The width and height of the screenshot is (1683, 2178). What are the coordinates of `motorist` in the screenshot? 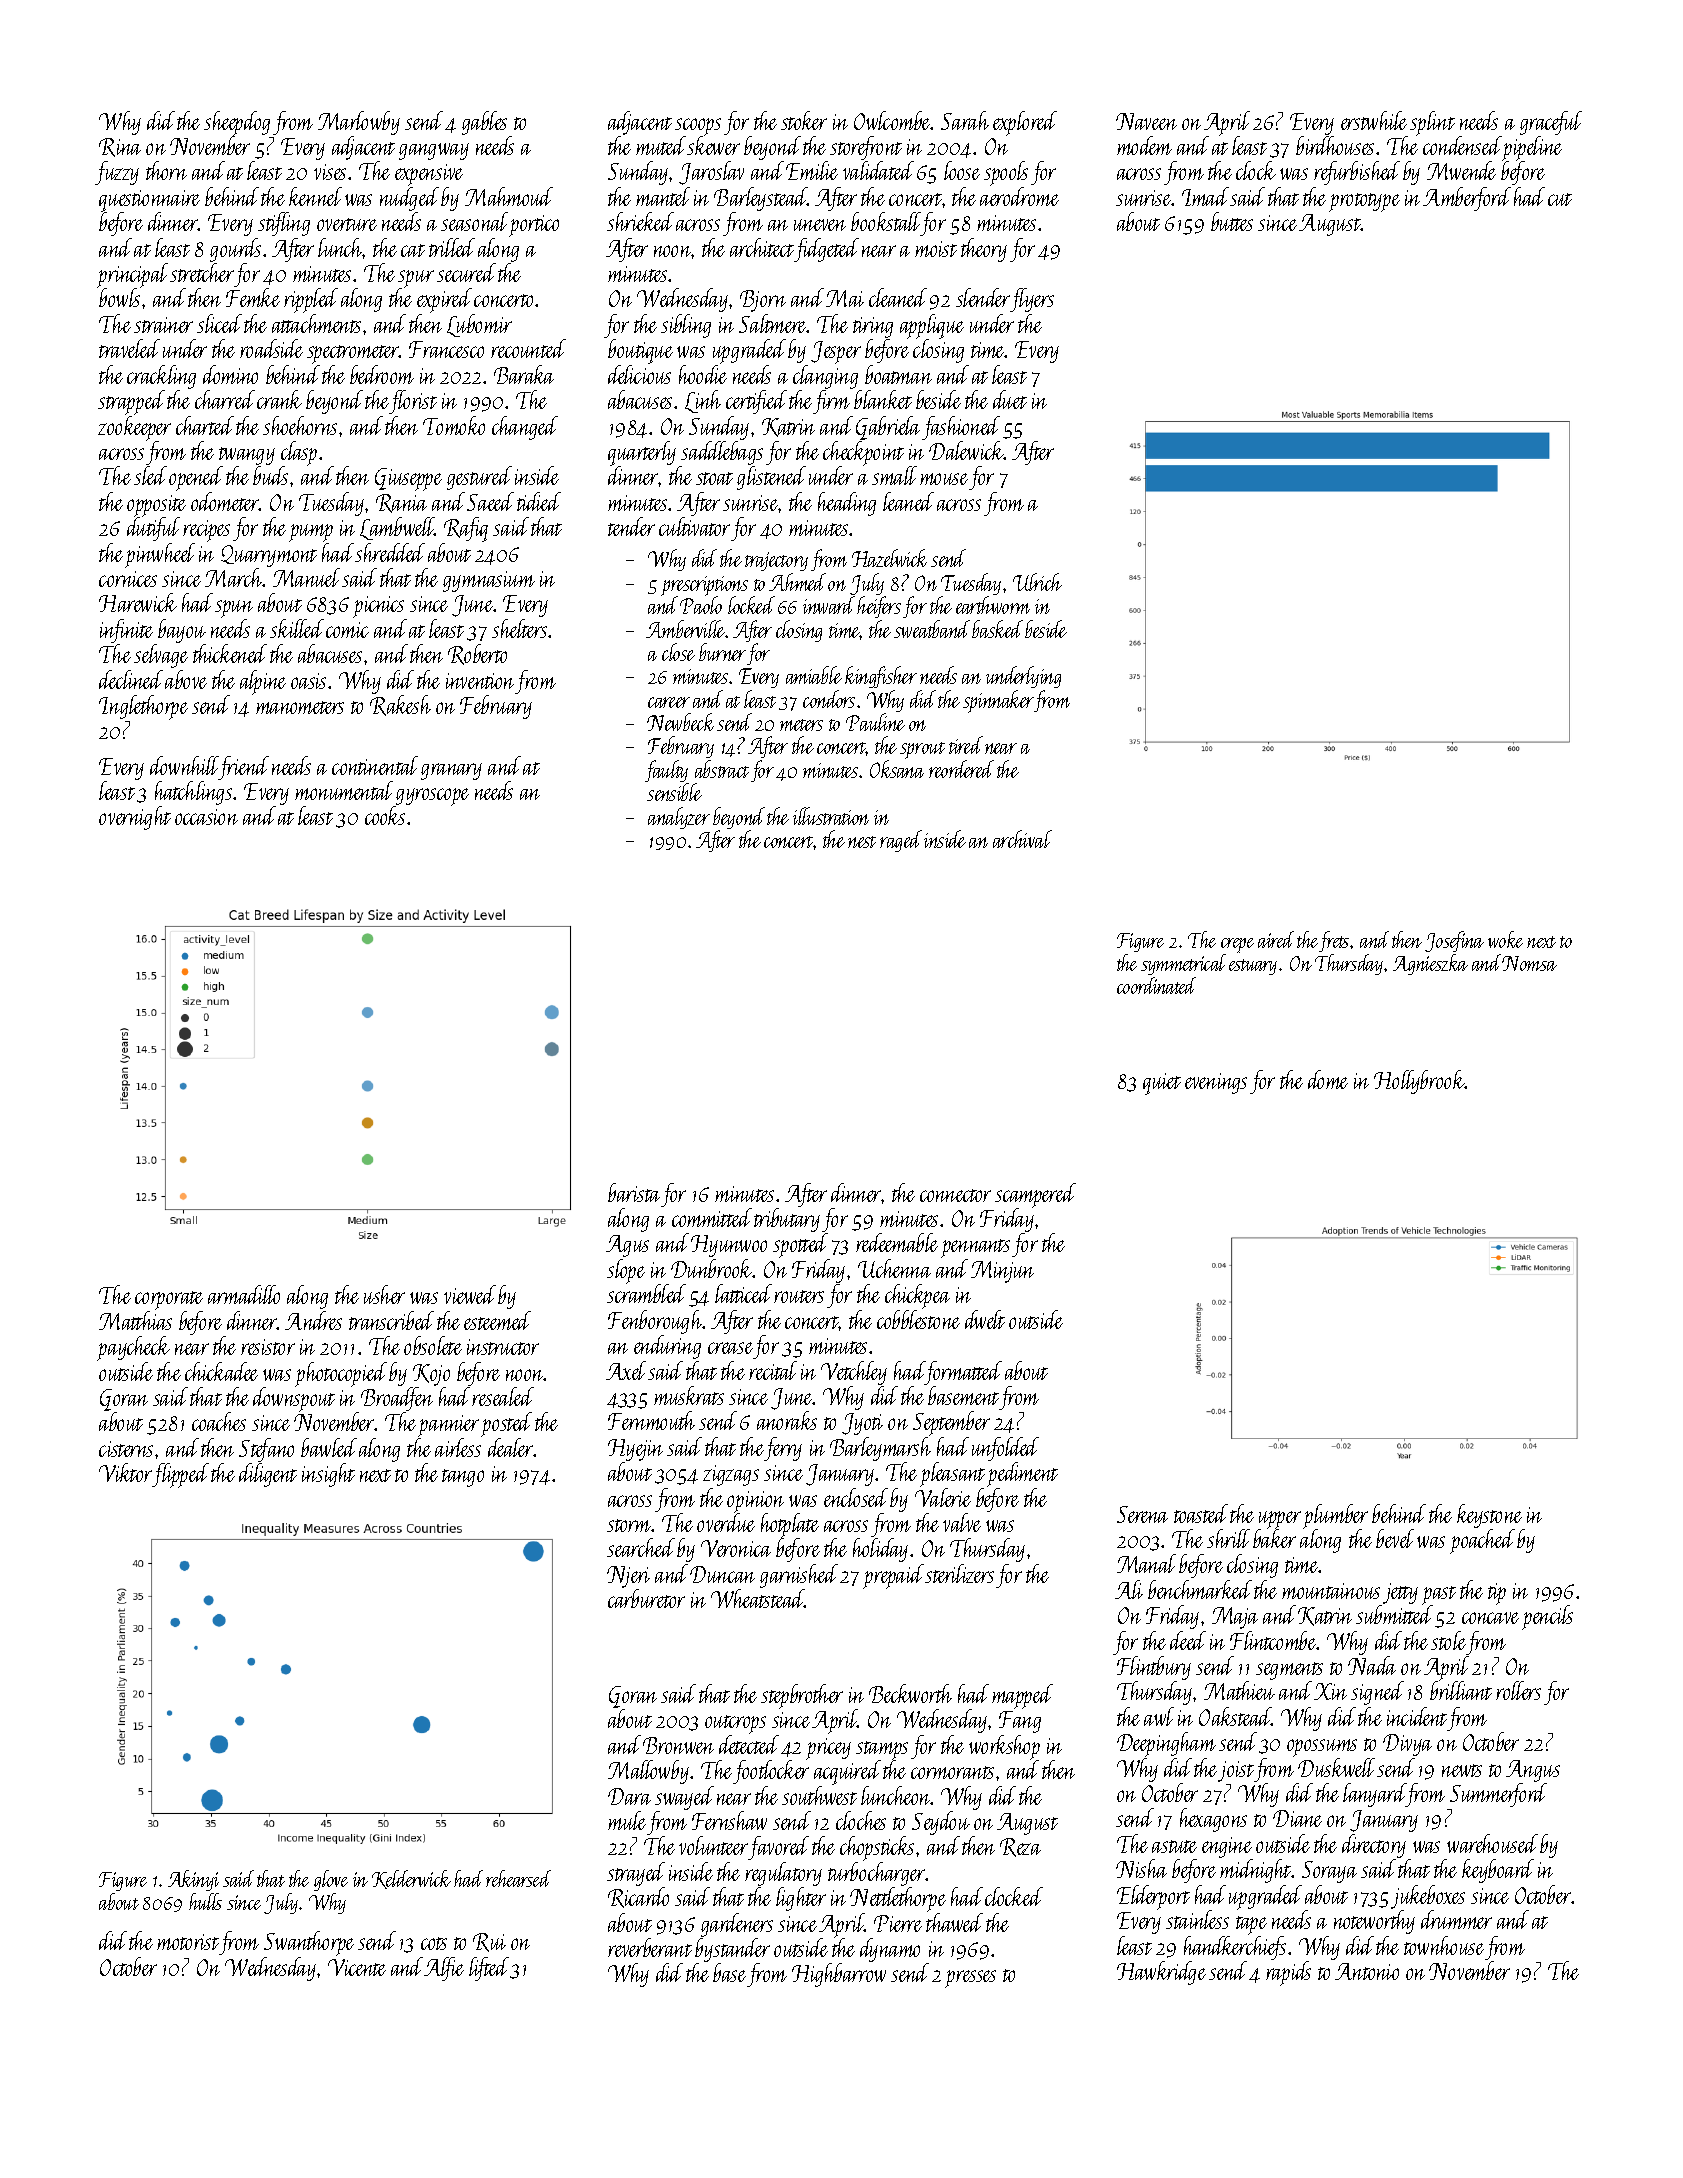 It's located at (188, 1942).
